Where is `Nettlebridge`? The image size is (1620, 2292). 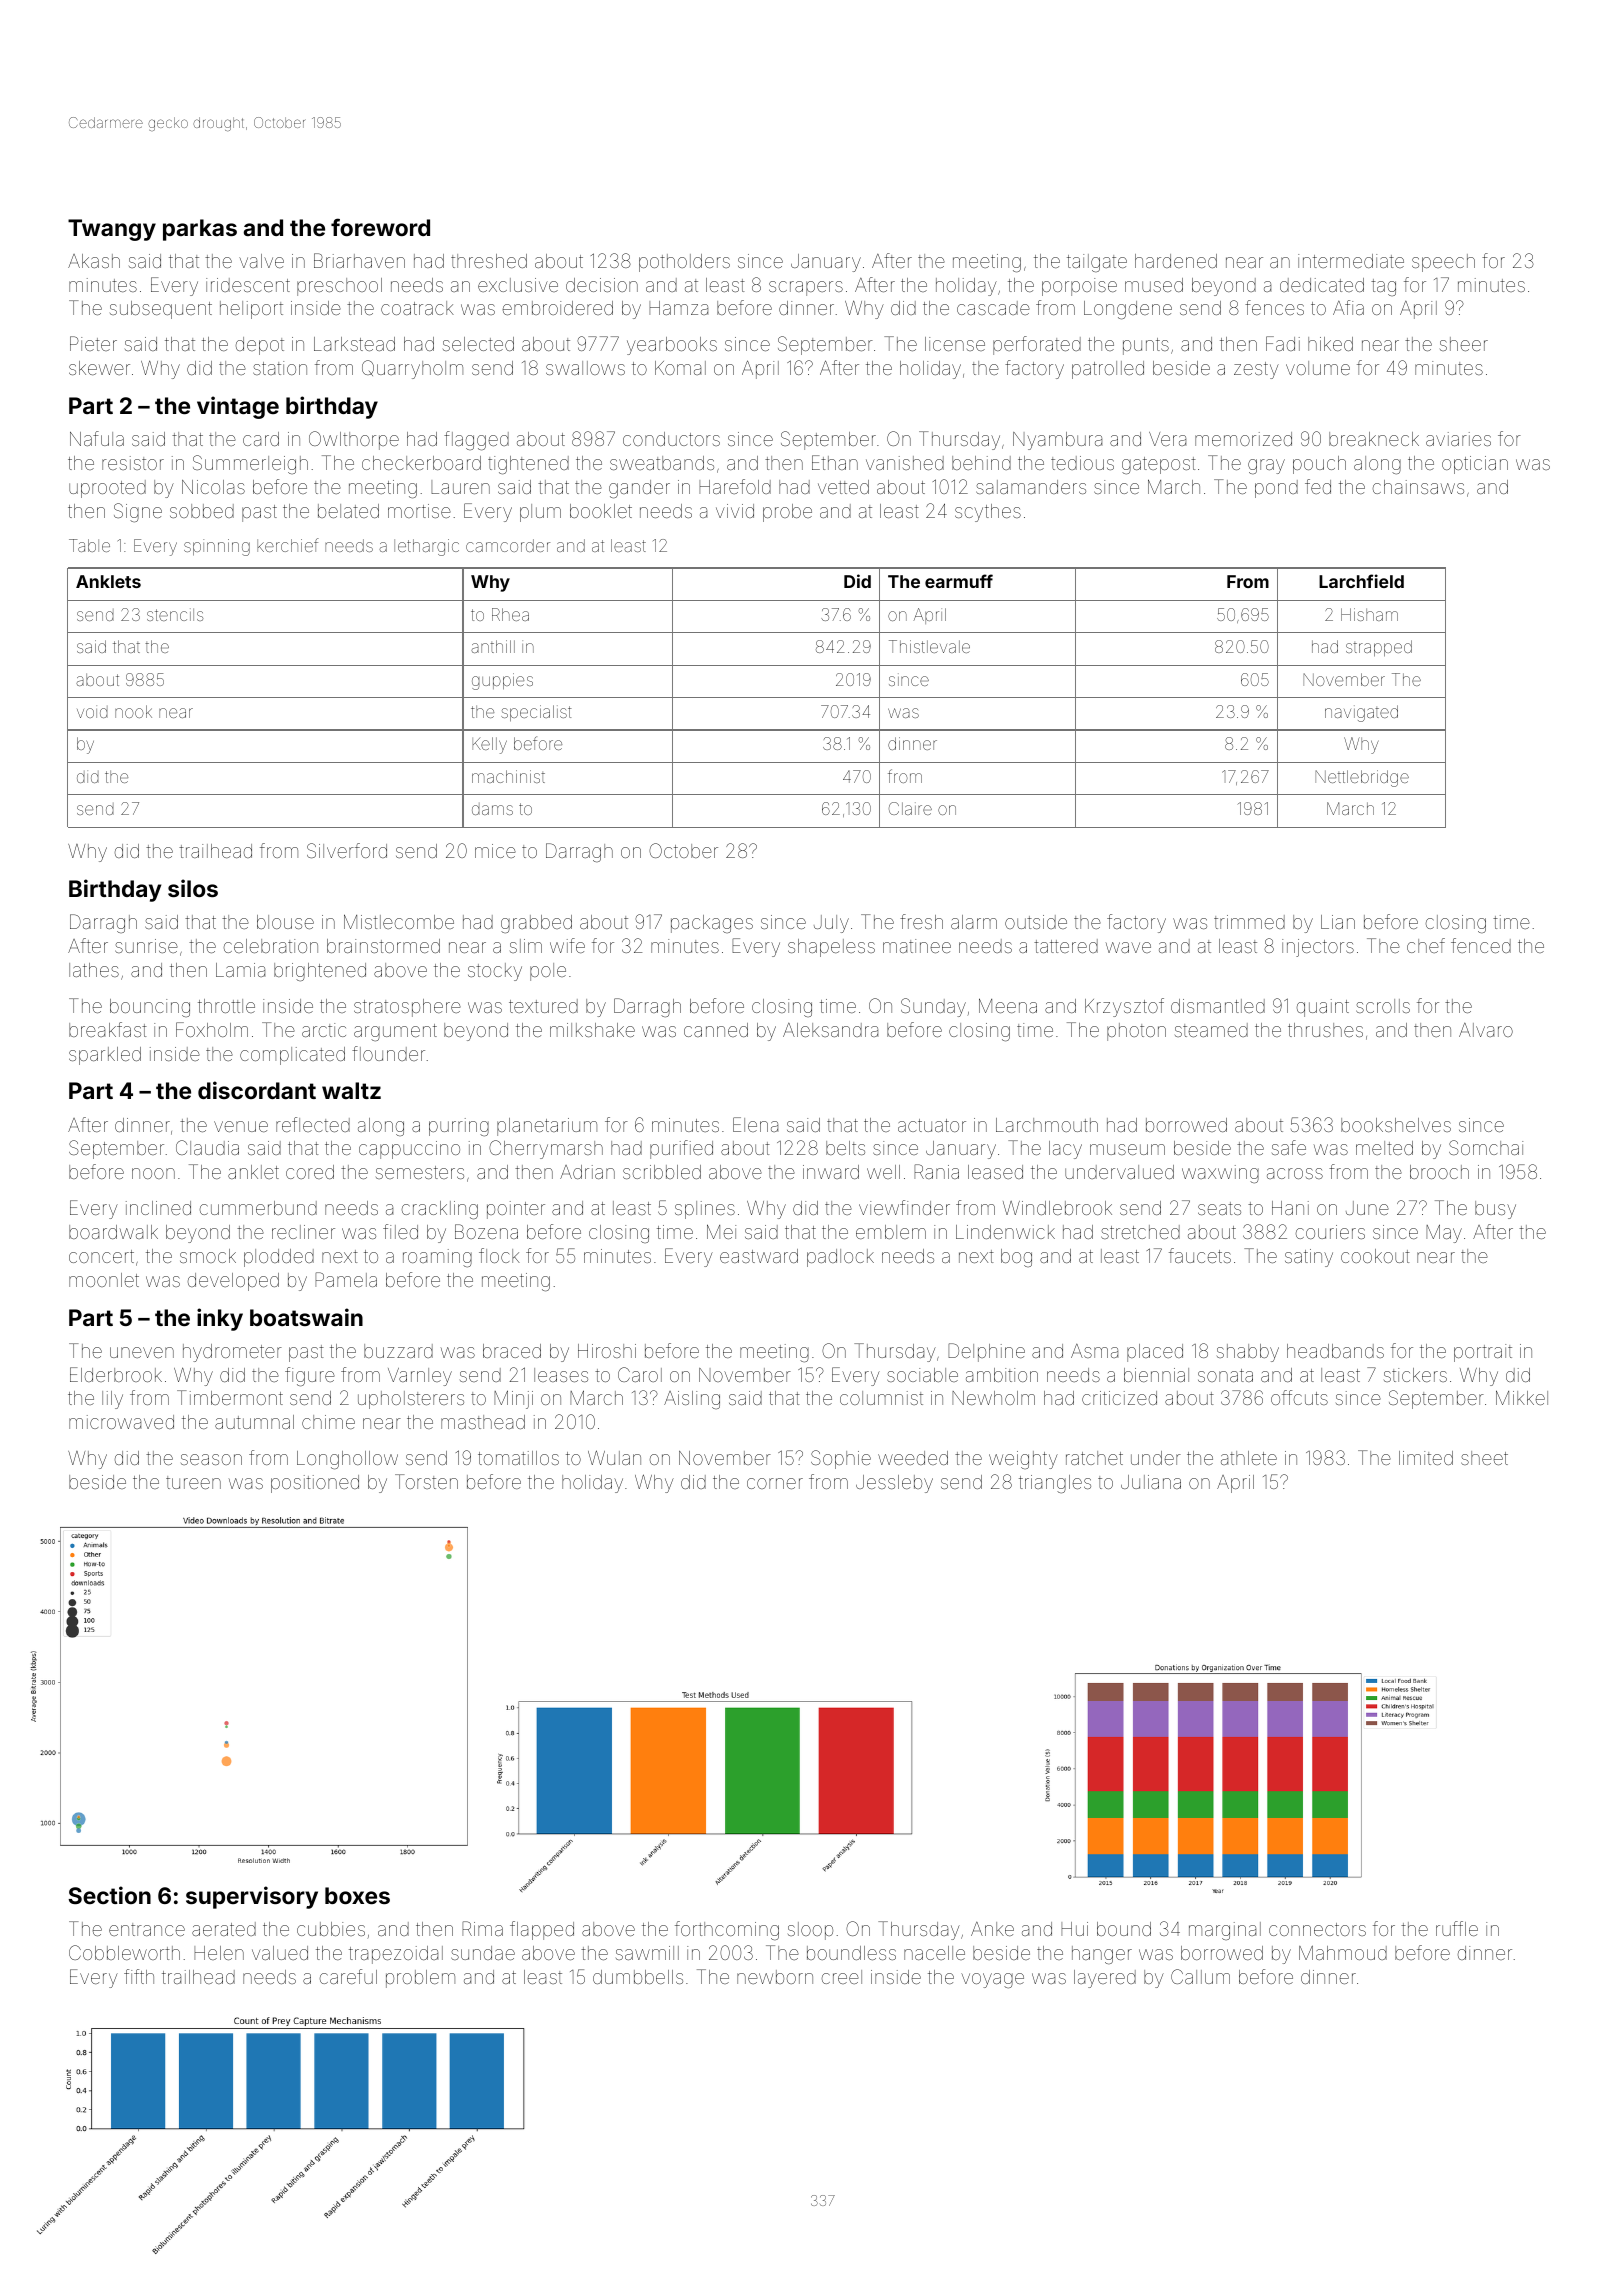
Nettlebridge is located at coordinates (1362, 778).
